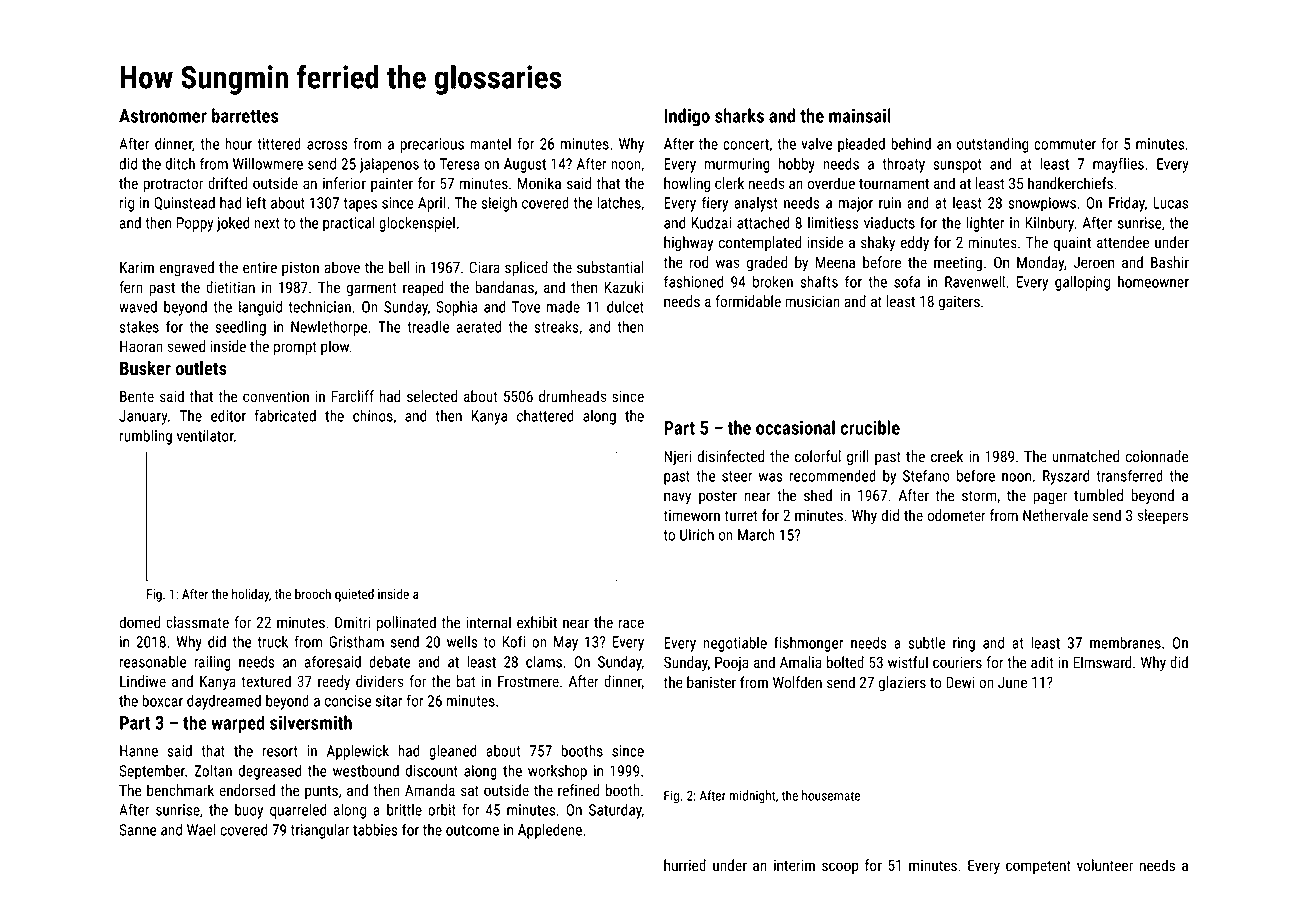  I want to click on August, so click(525, 165).
